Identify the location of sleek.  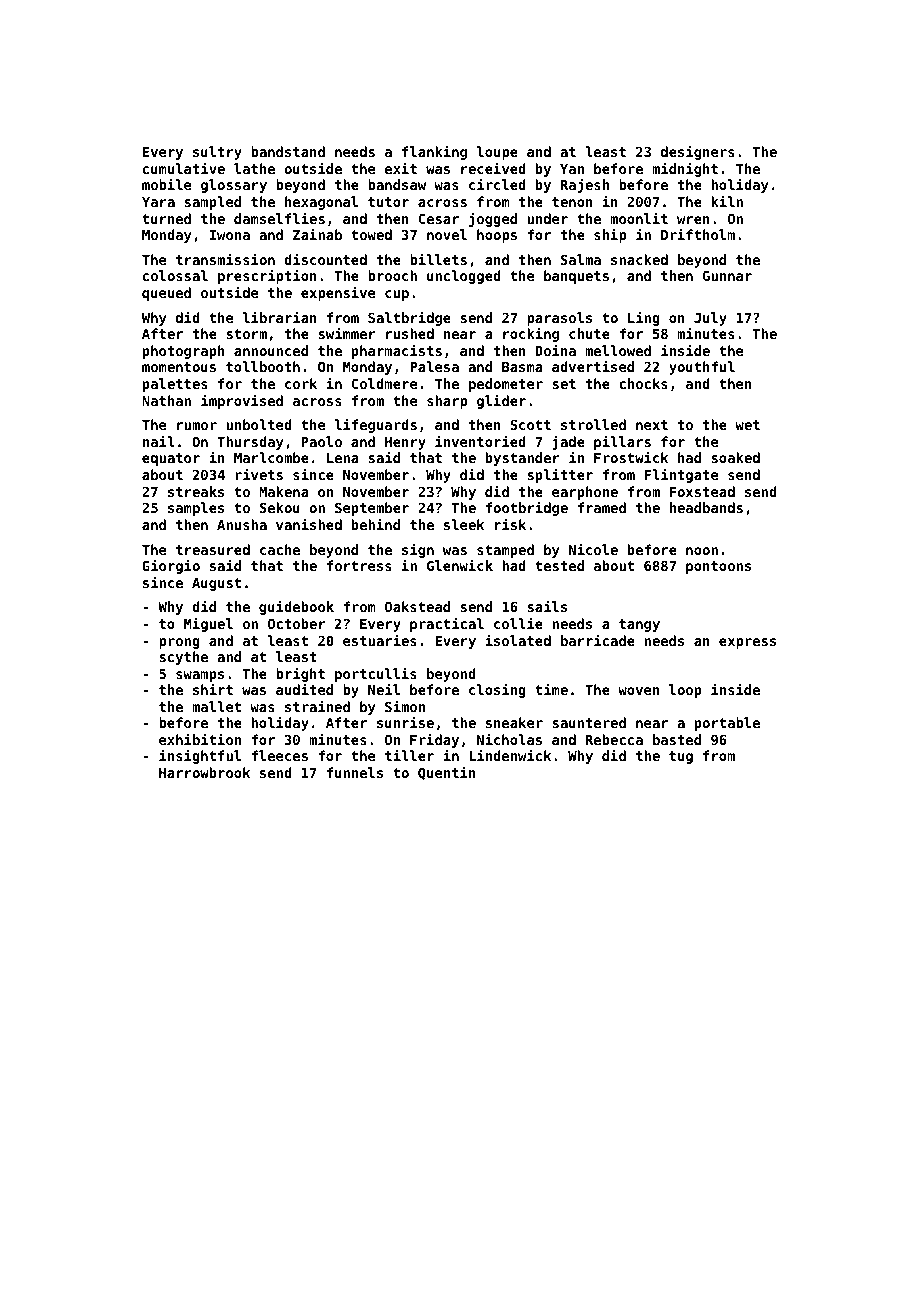
(464, 524).
